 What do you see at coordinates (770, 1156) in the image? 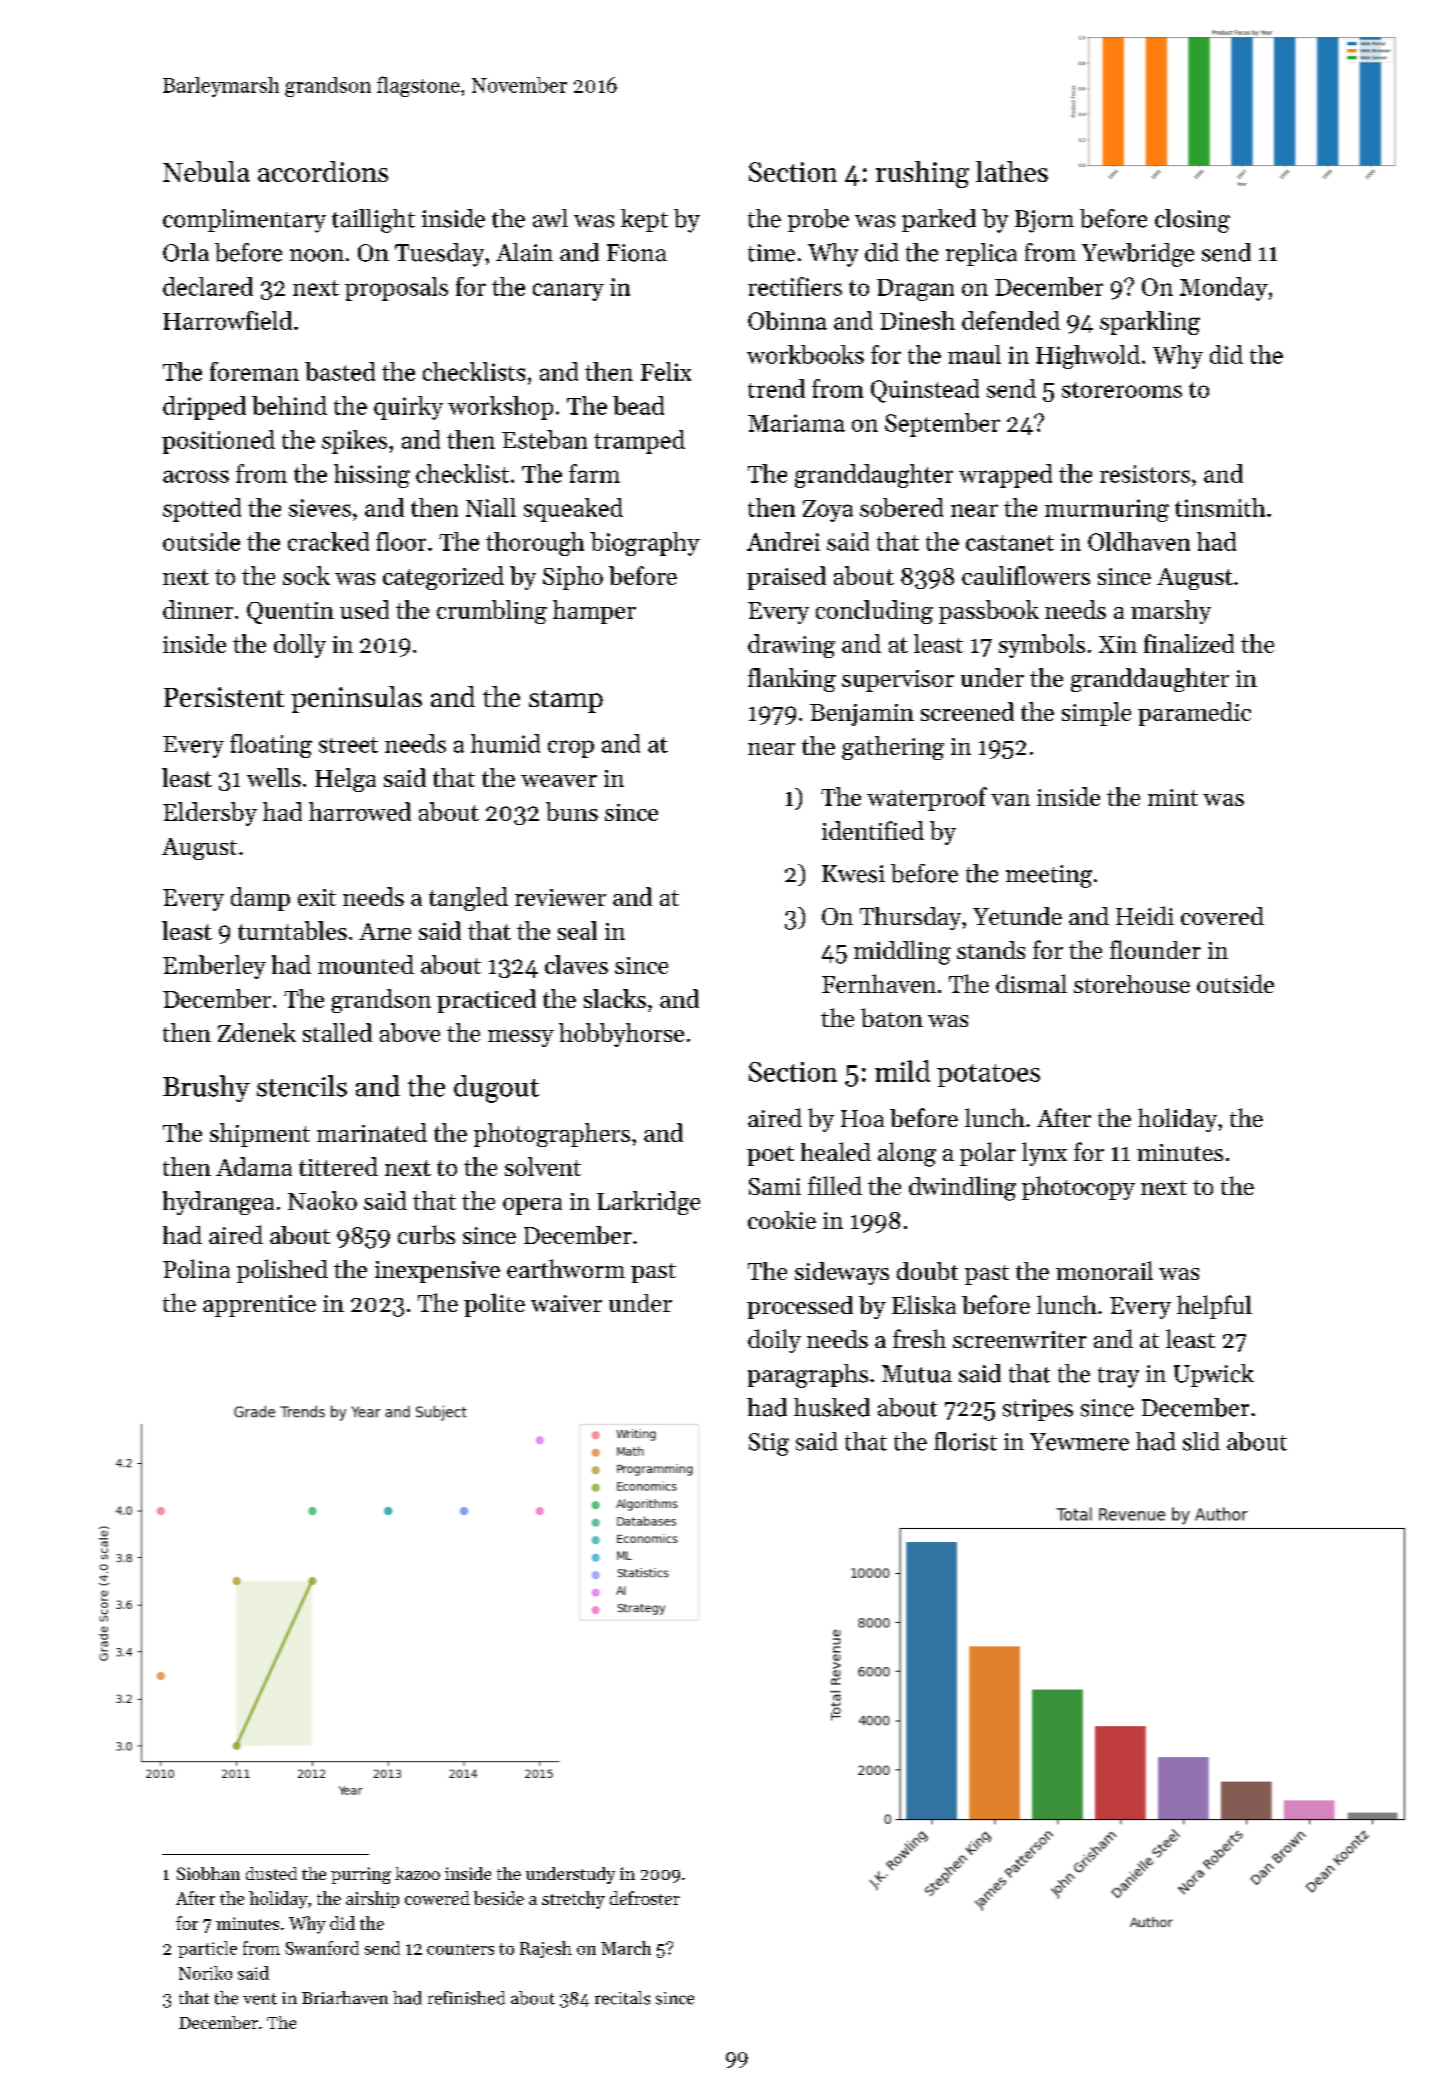
I see `poet` at bounding box center [770, 1156].
